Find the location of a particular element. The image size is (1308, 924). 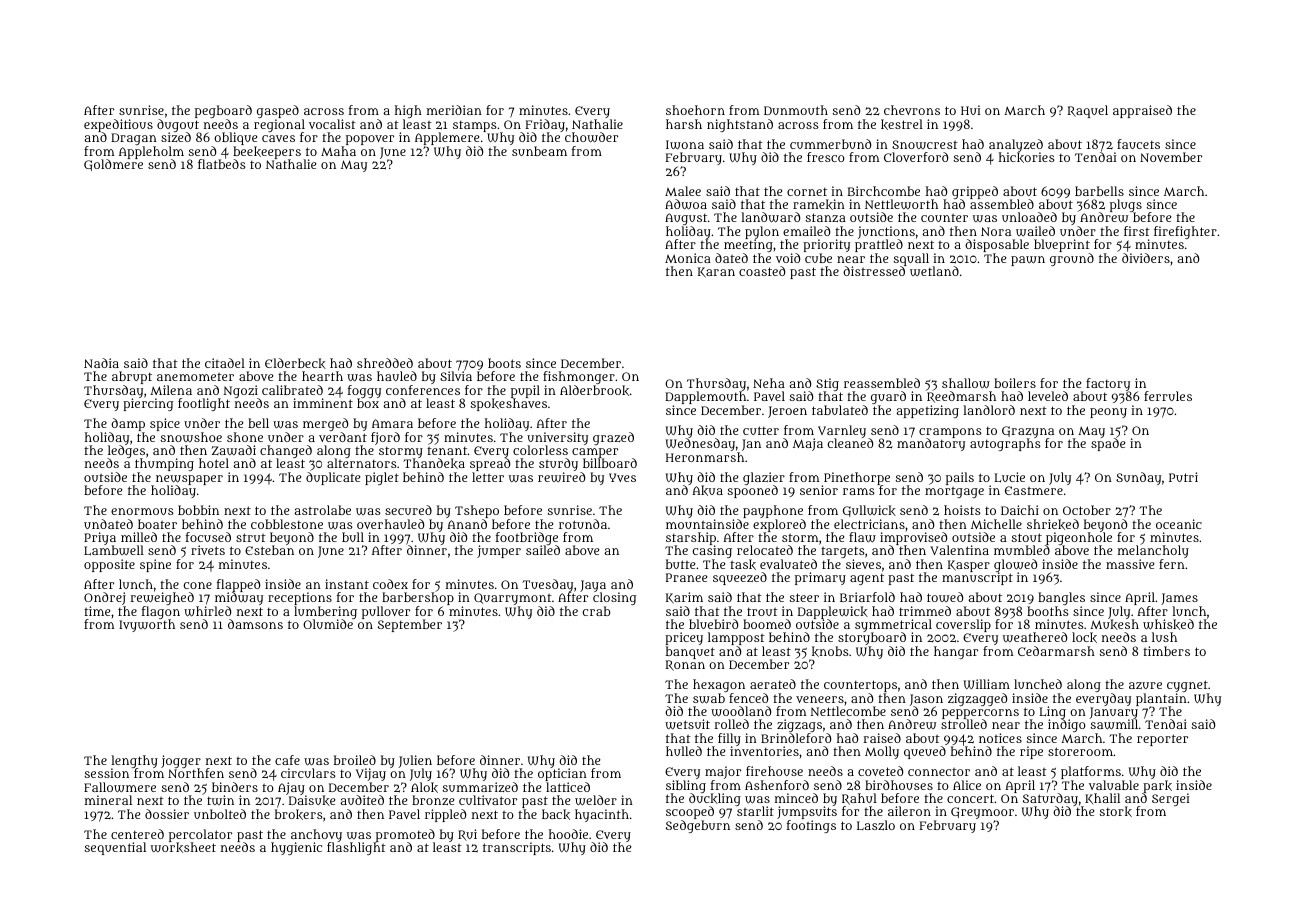

boilers is located at coordinates (1015, 383).
